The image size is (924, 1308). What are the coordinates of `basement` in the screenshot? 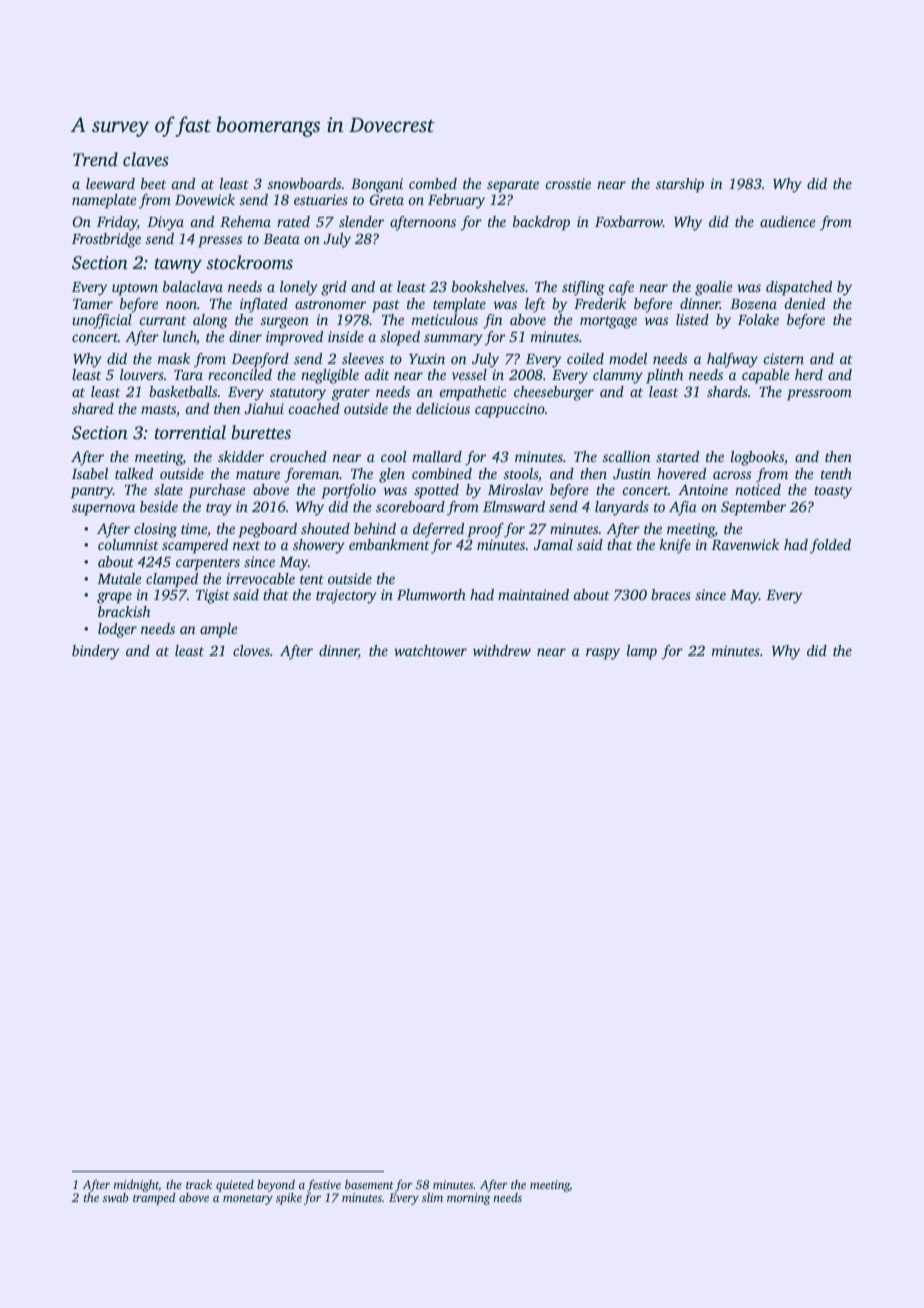 It's located at (369, 1184).
